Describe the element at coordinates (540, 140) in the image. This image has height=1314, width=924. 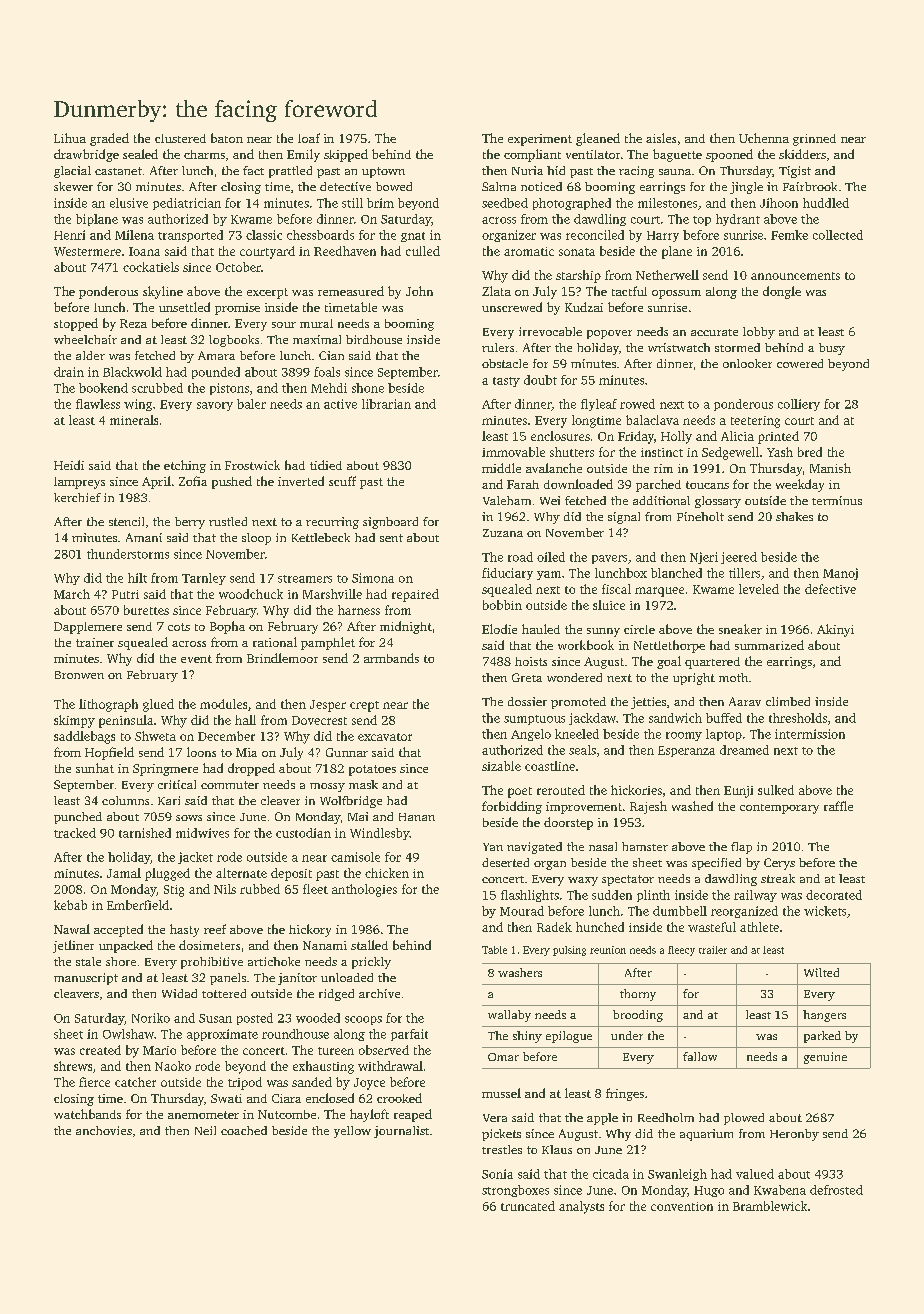
I see `experiment` at that location.
